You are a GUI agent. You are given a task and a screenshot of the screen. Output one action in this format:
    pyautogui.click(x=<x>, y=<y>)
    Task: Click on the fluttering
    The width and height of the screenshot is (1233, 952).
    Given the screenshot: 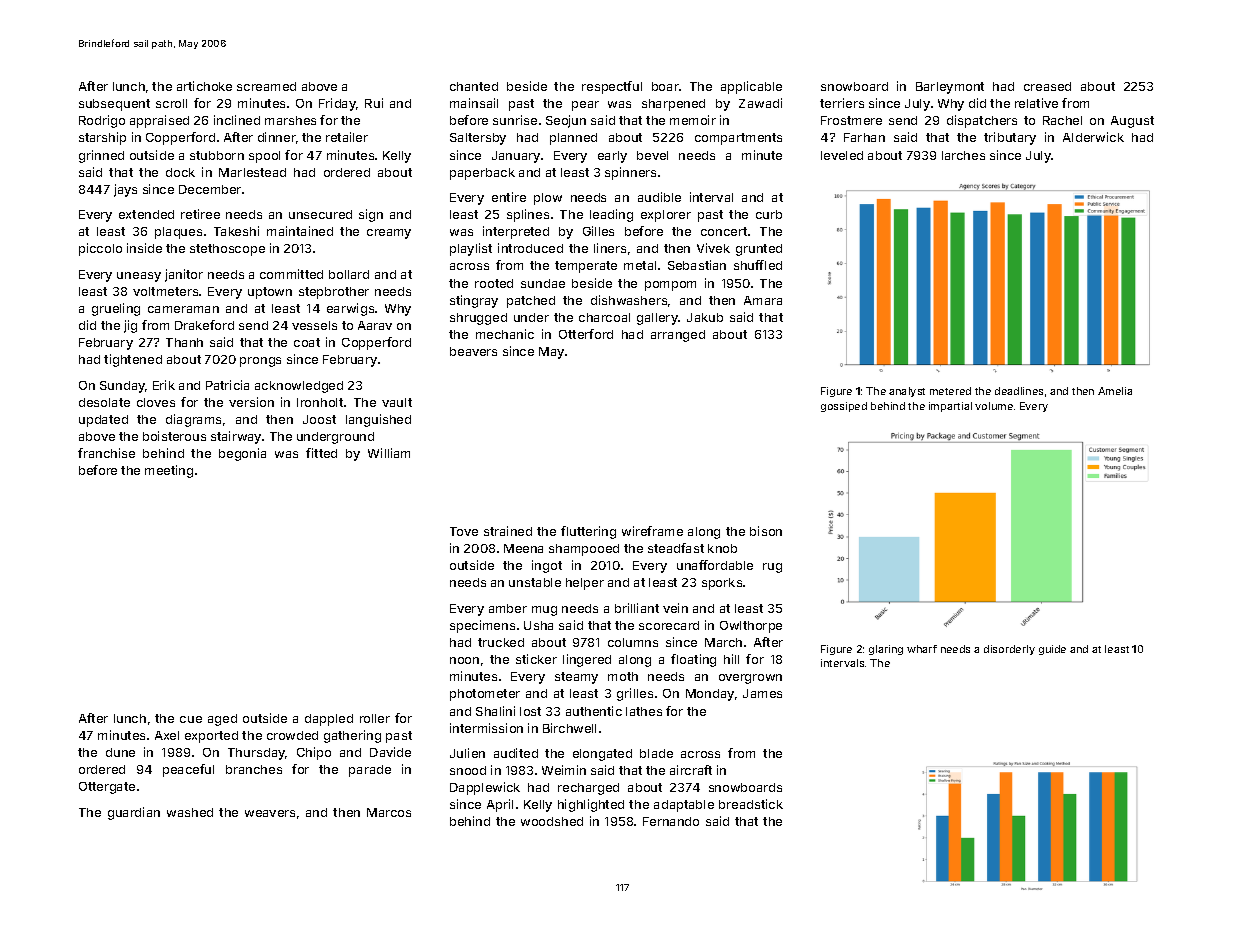 What is the action you would take?
    pyautogui.click(x=588, y=532)
